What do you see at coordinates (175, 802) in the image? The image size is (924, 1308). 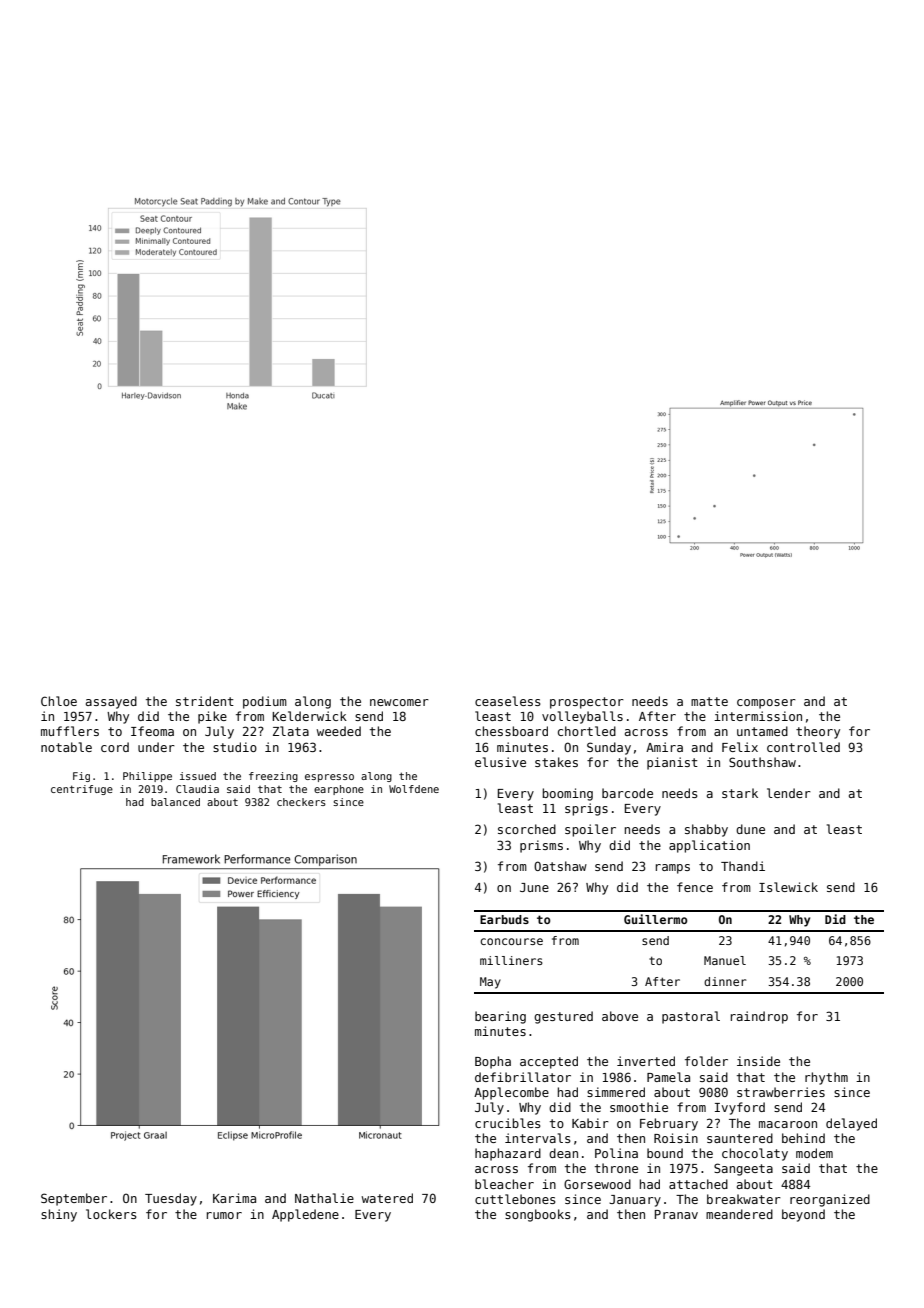 I see `balanced` at bounding box center [175, 802].
